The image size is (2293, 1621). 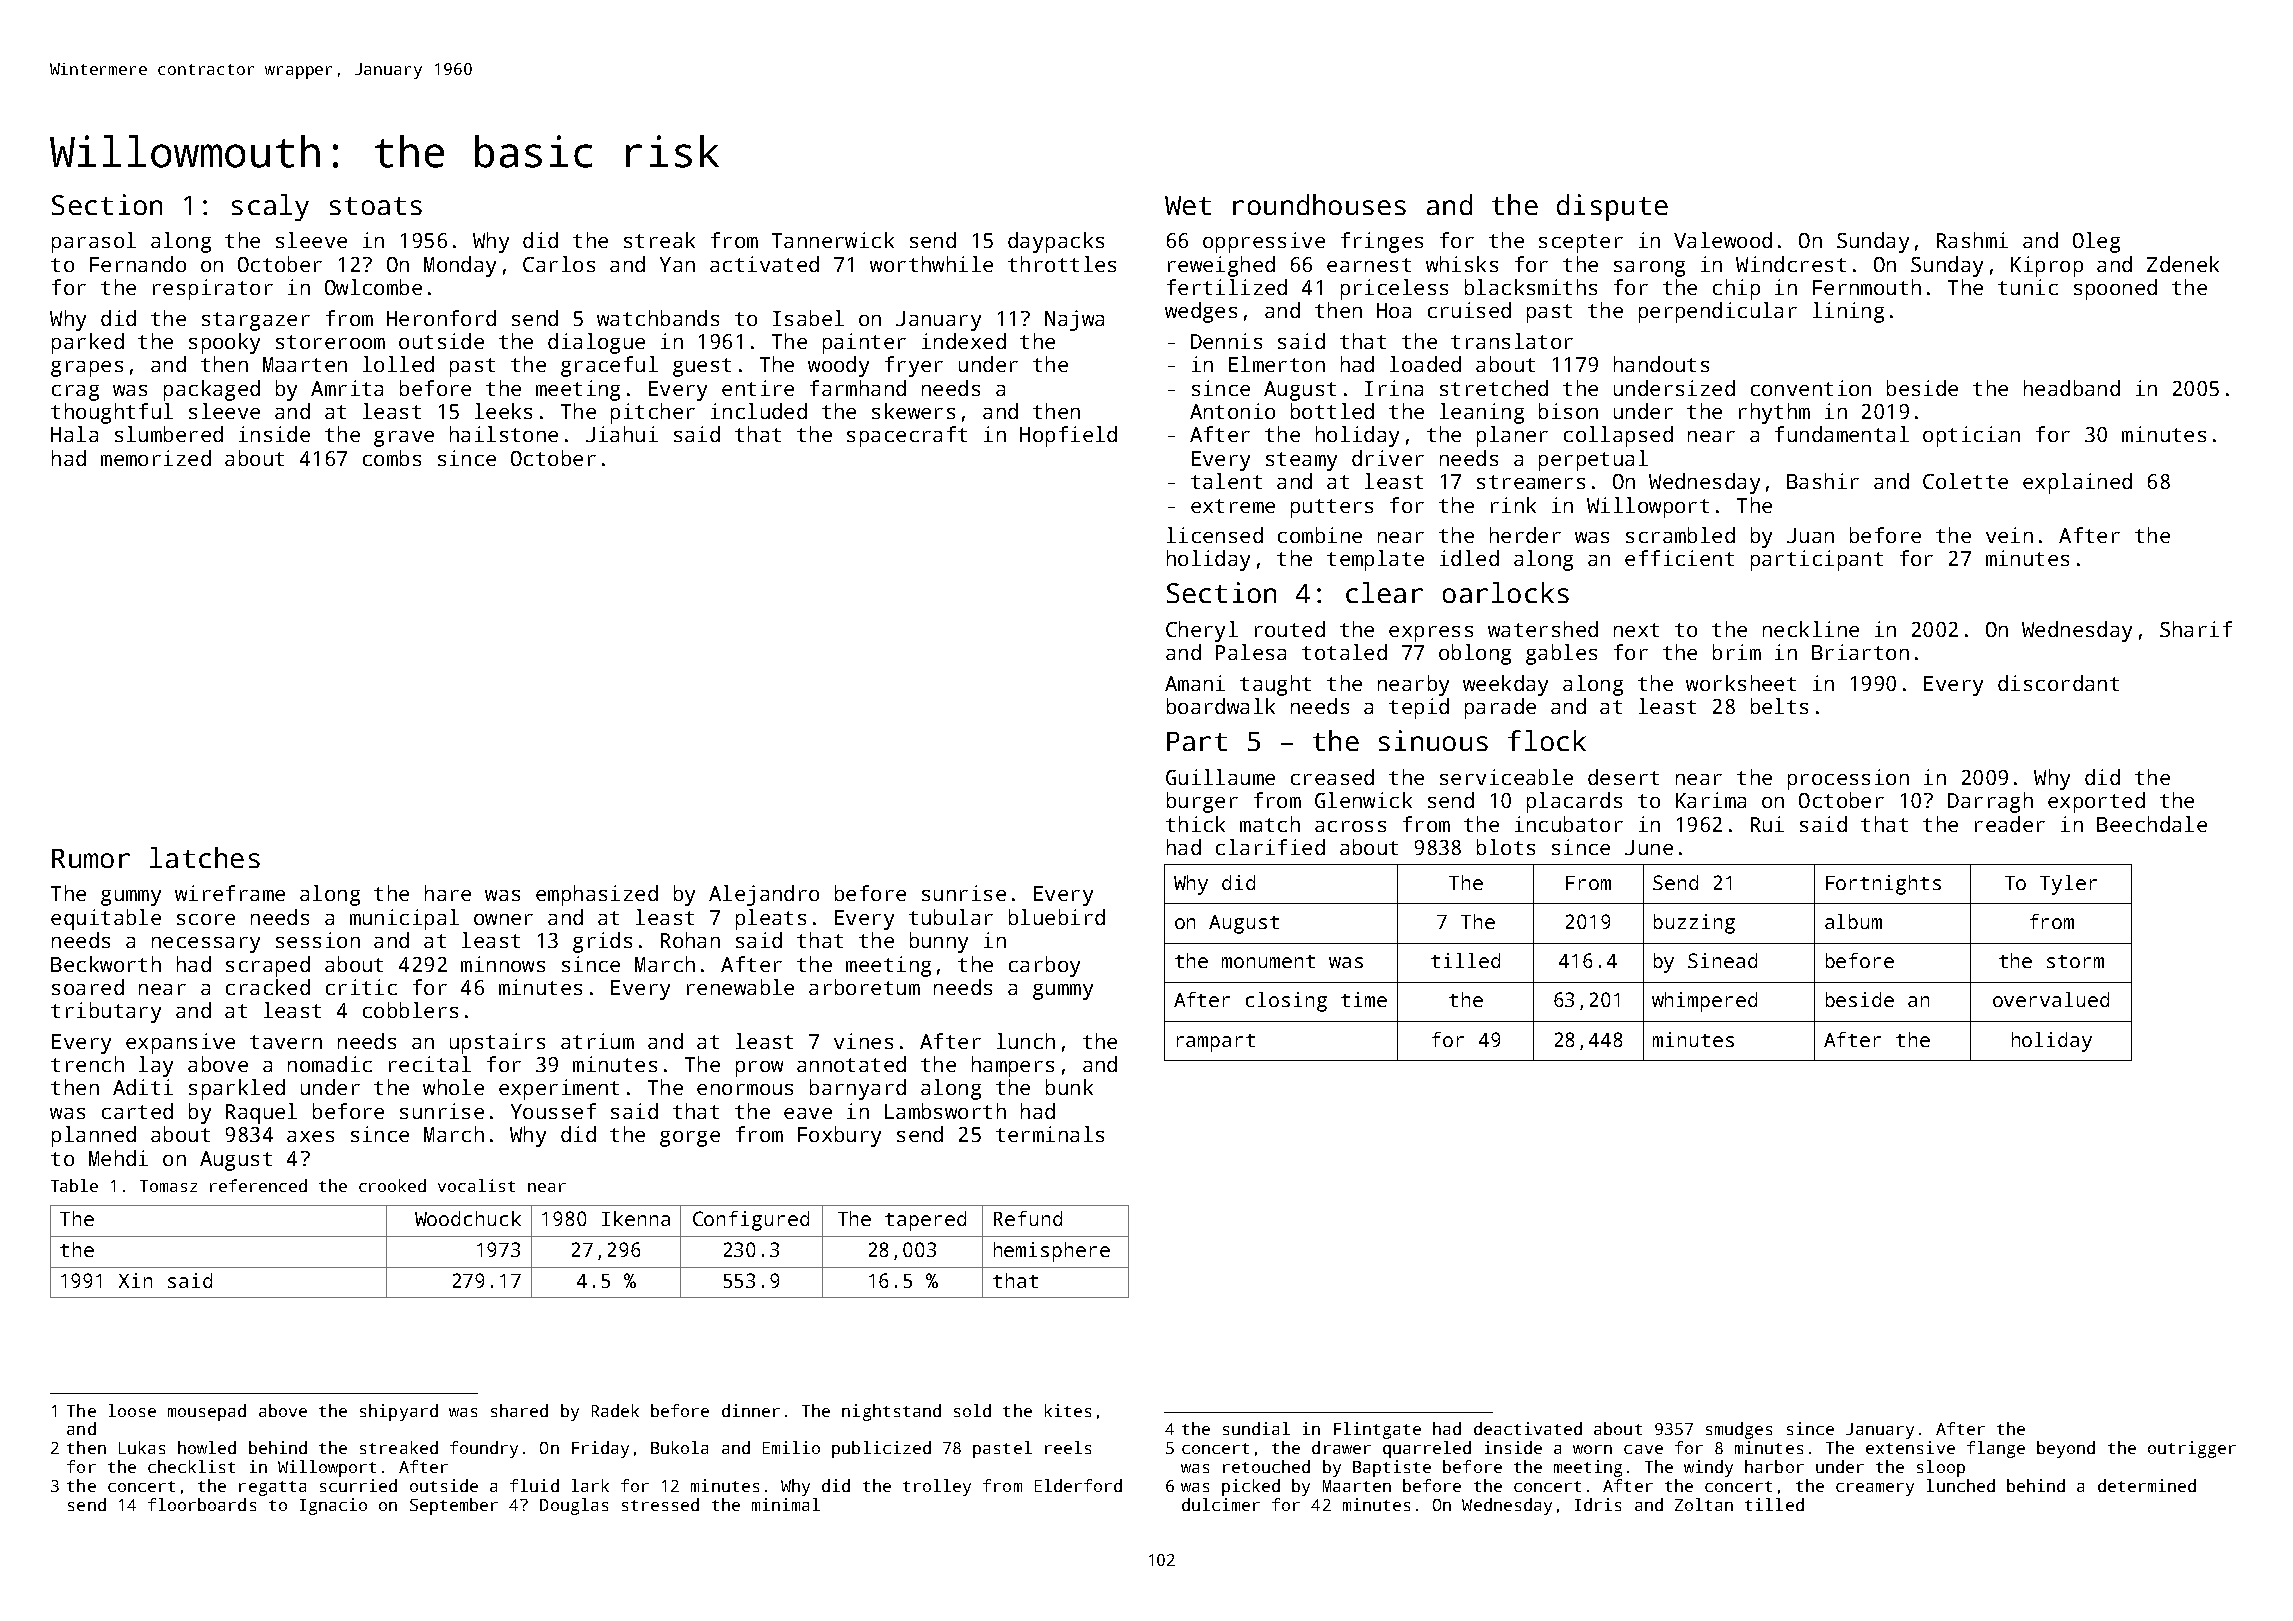 I want to click on Fernando, so click(x=138, y=264).
